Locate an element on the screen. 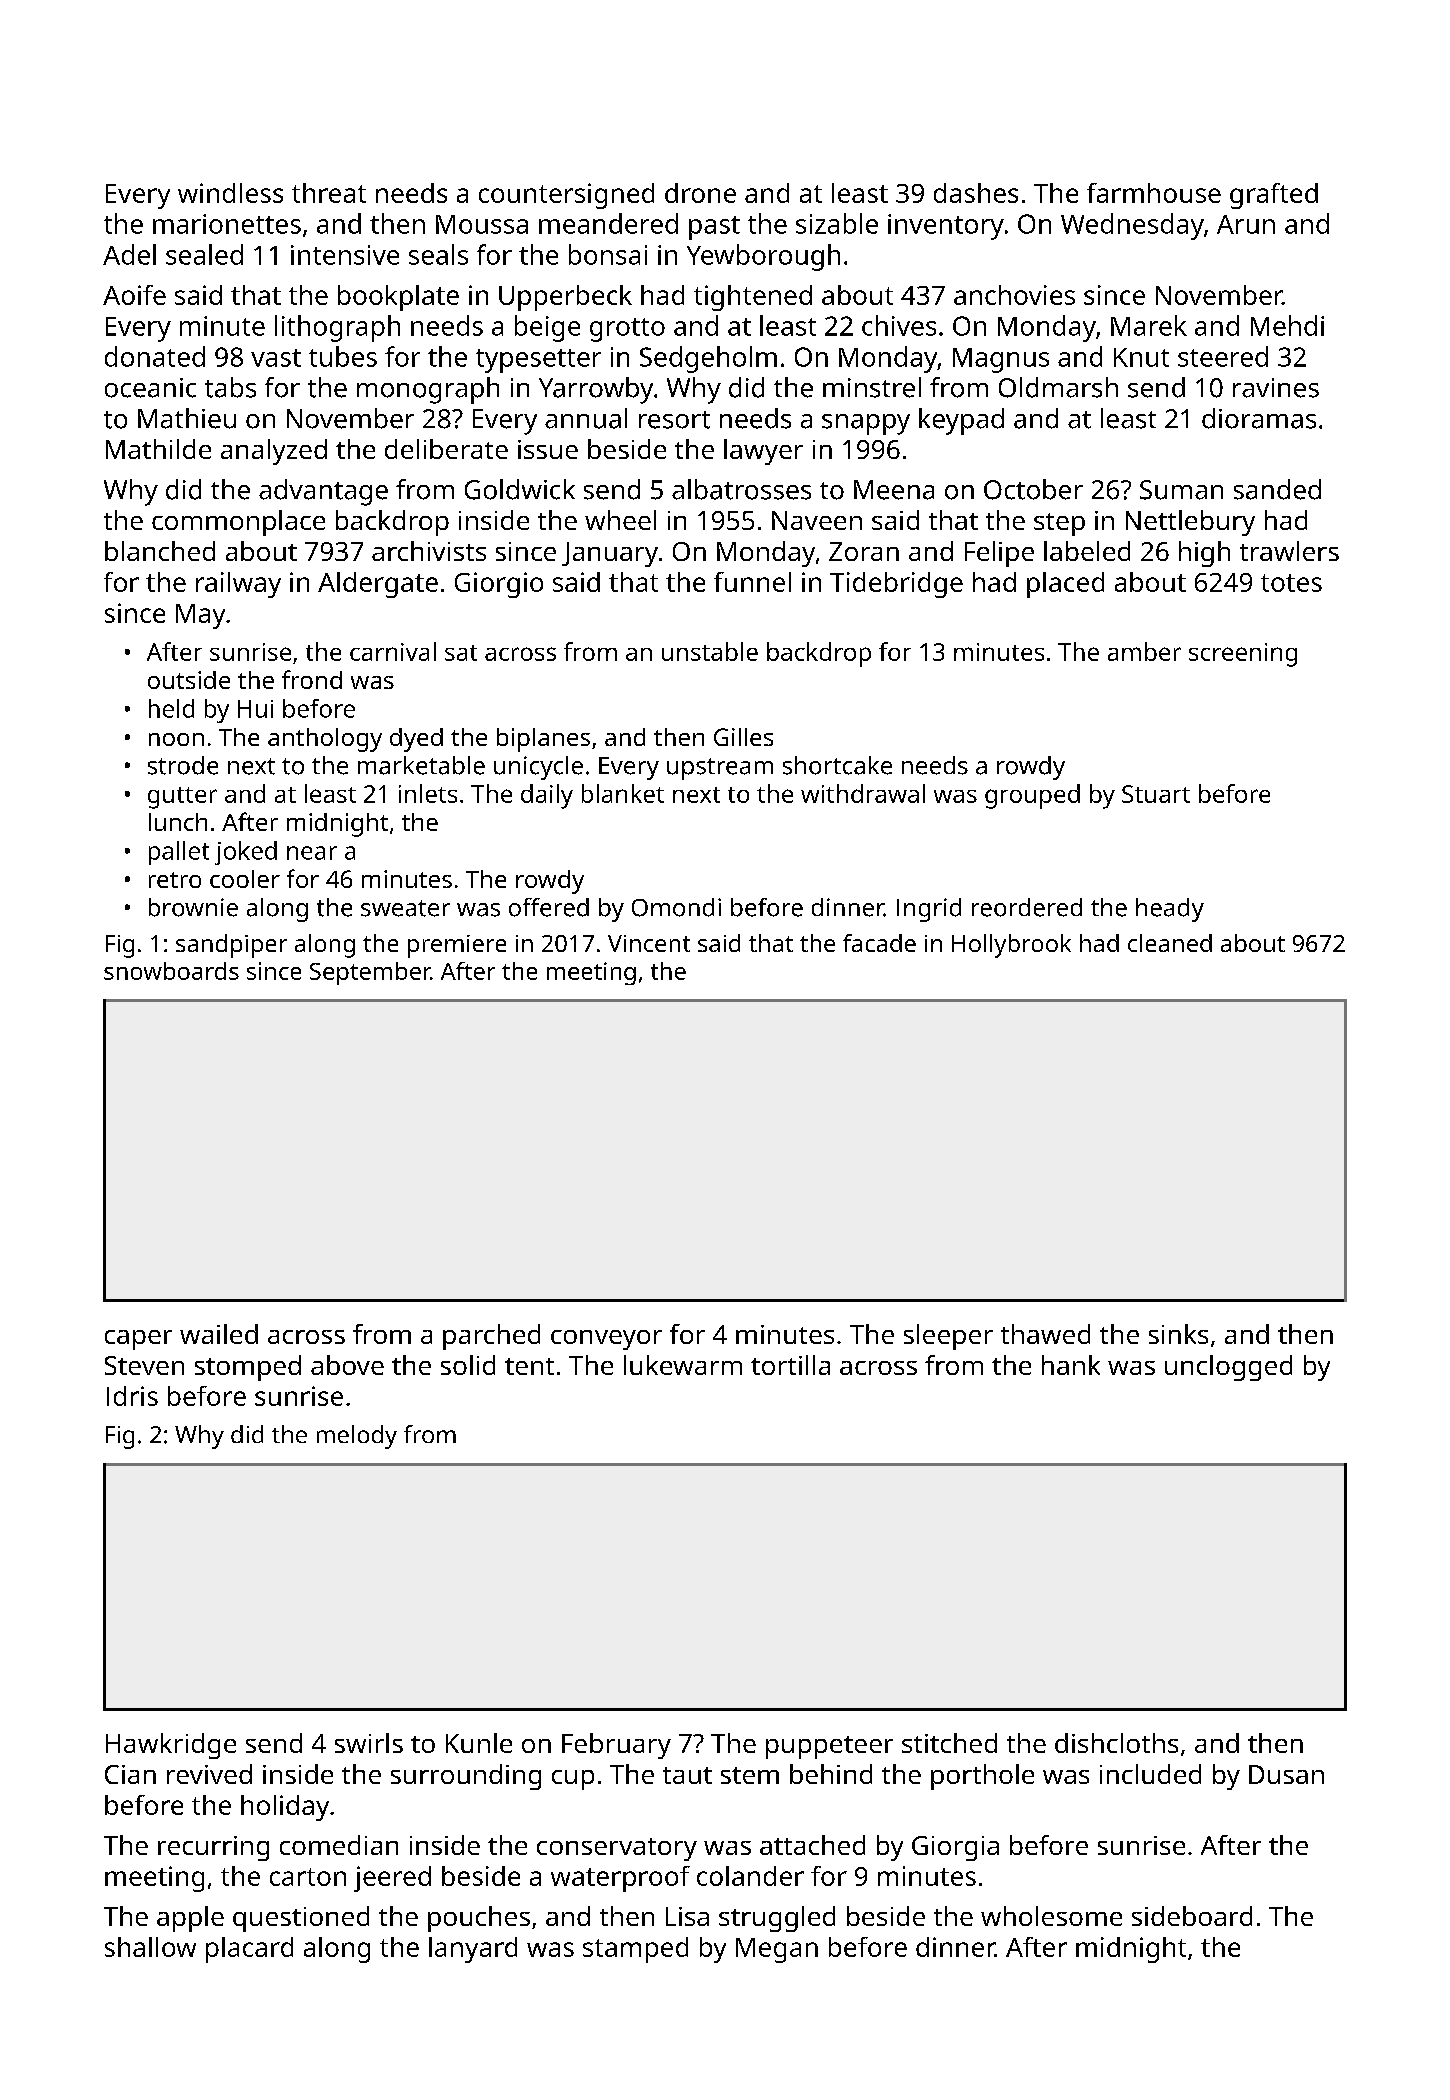 This screenshot has width=1450, height=2100. labeled is located at coordinates (1087, 551).
